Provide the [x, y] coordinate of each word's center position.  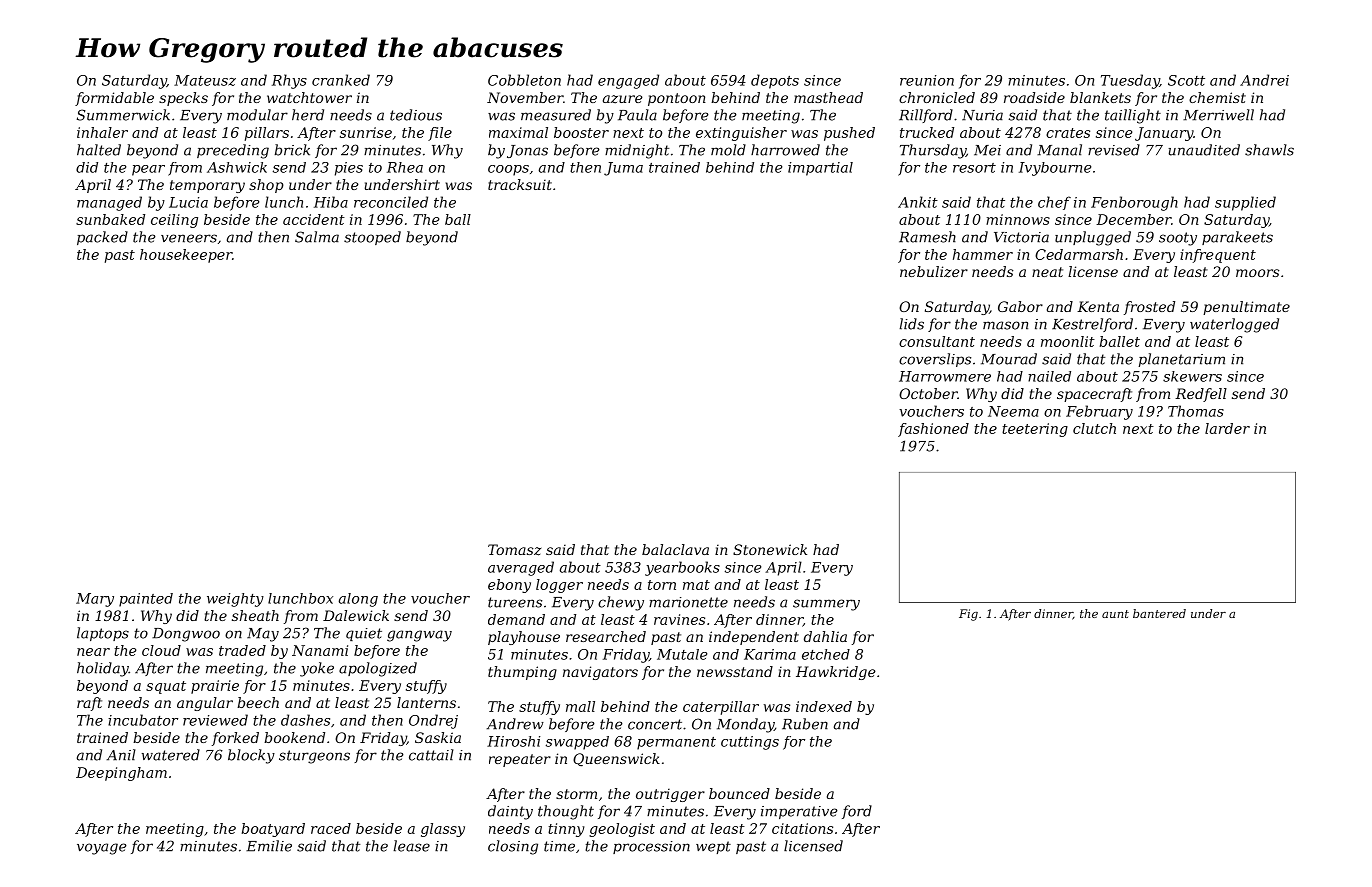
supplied [1245, 203]
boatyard [273, 830]
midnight [637, 151]
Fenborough [1134, 203]
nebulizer [934, 272]
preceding [233, 151]
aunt [1115, 614]
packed [102, 238]
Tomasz [514, 550]
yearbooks [682, 568]
